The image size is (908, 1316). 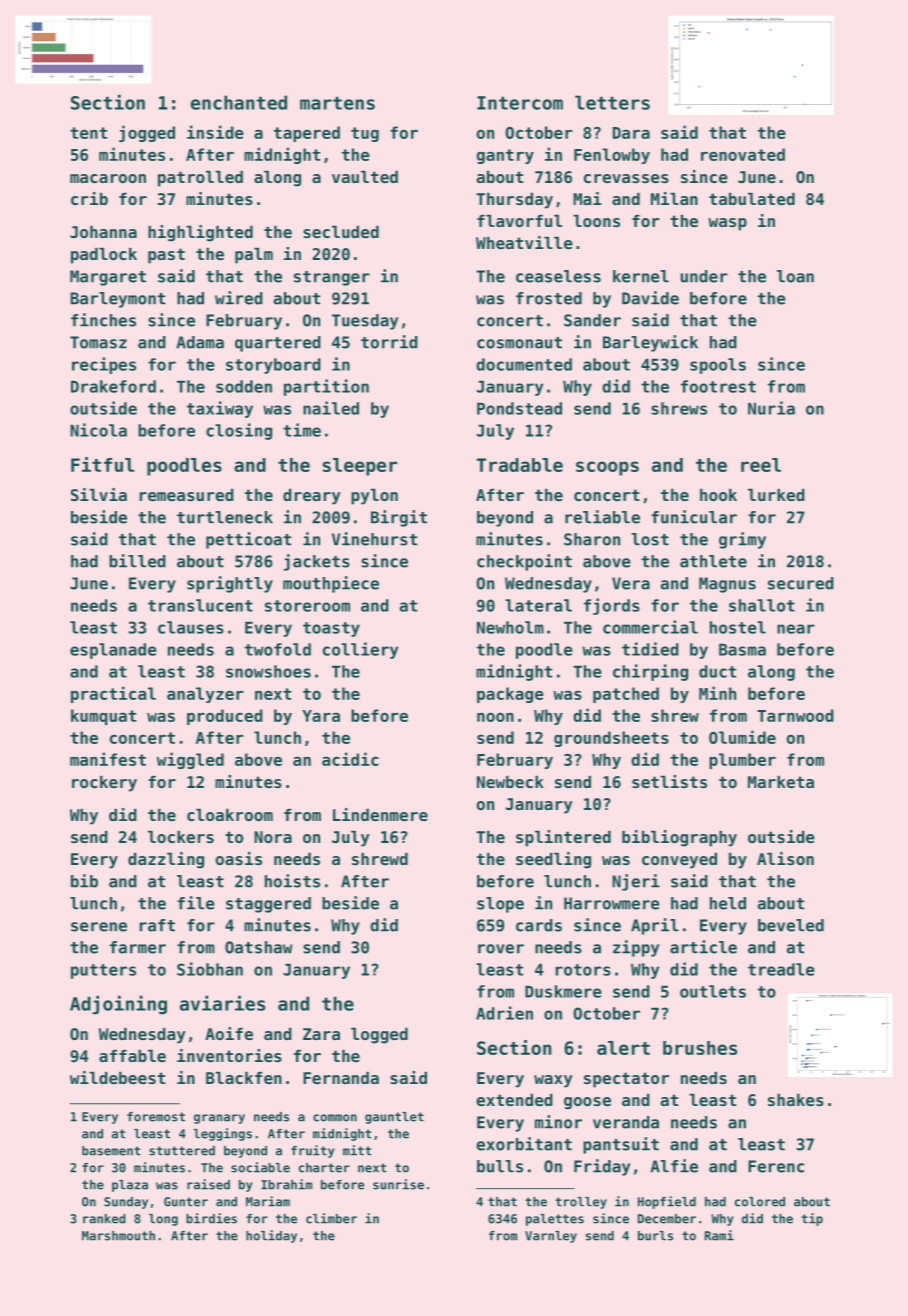 I want to click on kernel, so click(x=641, y=276).
